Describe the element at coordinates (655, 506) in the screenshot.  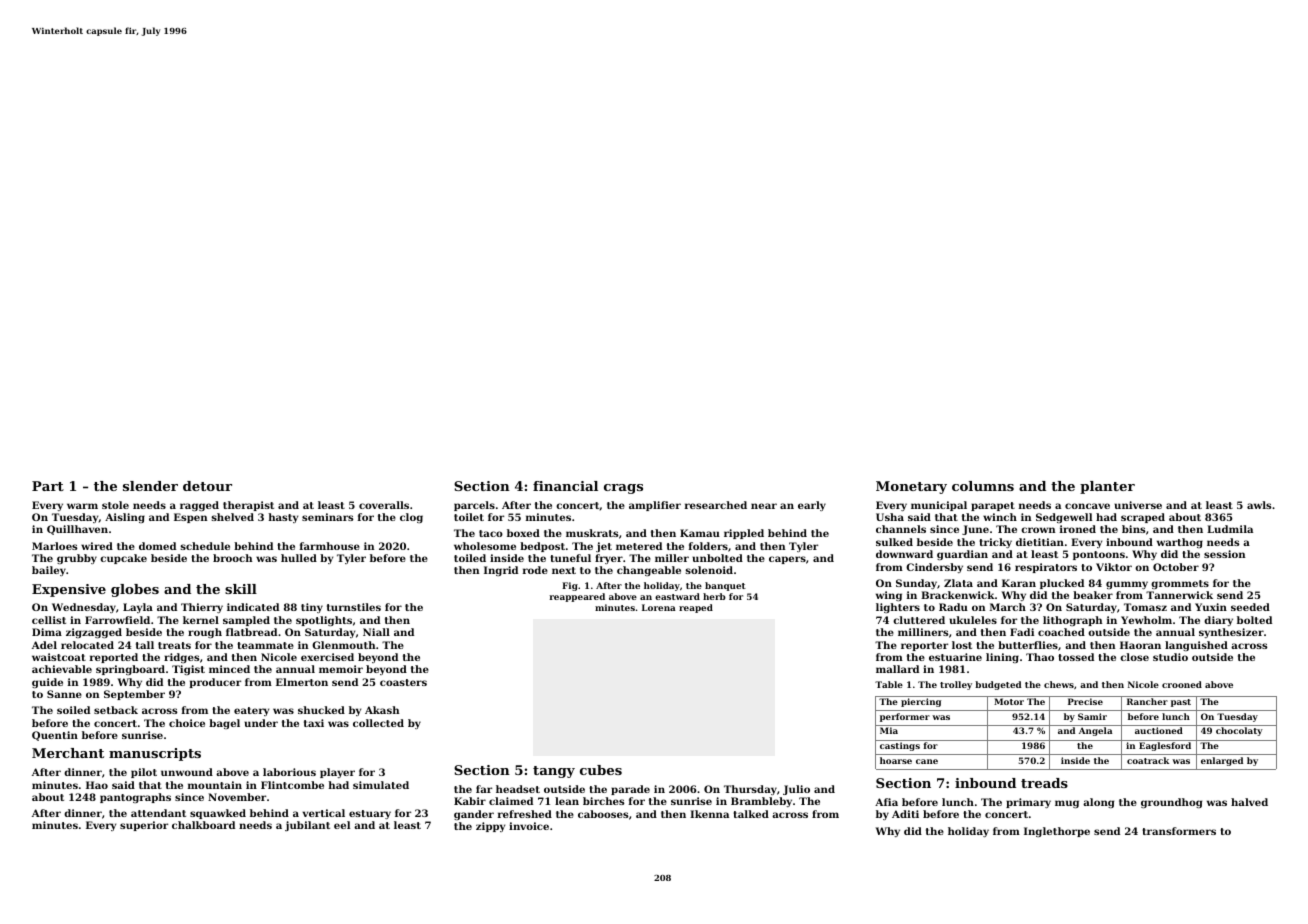
I see `amplifier` at that location.
